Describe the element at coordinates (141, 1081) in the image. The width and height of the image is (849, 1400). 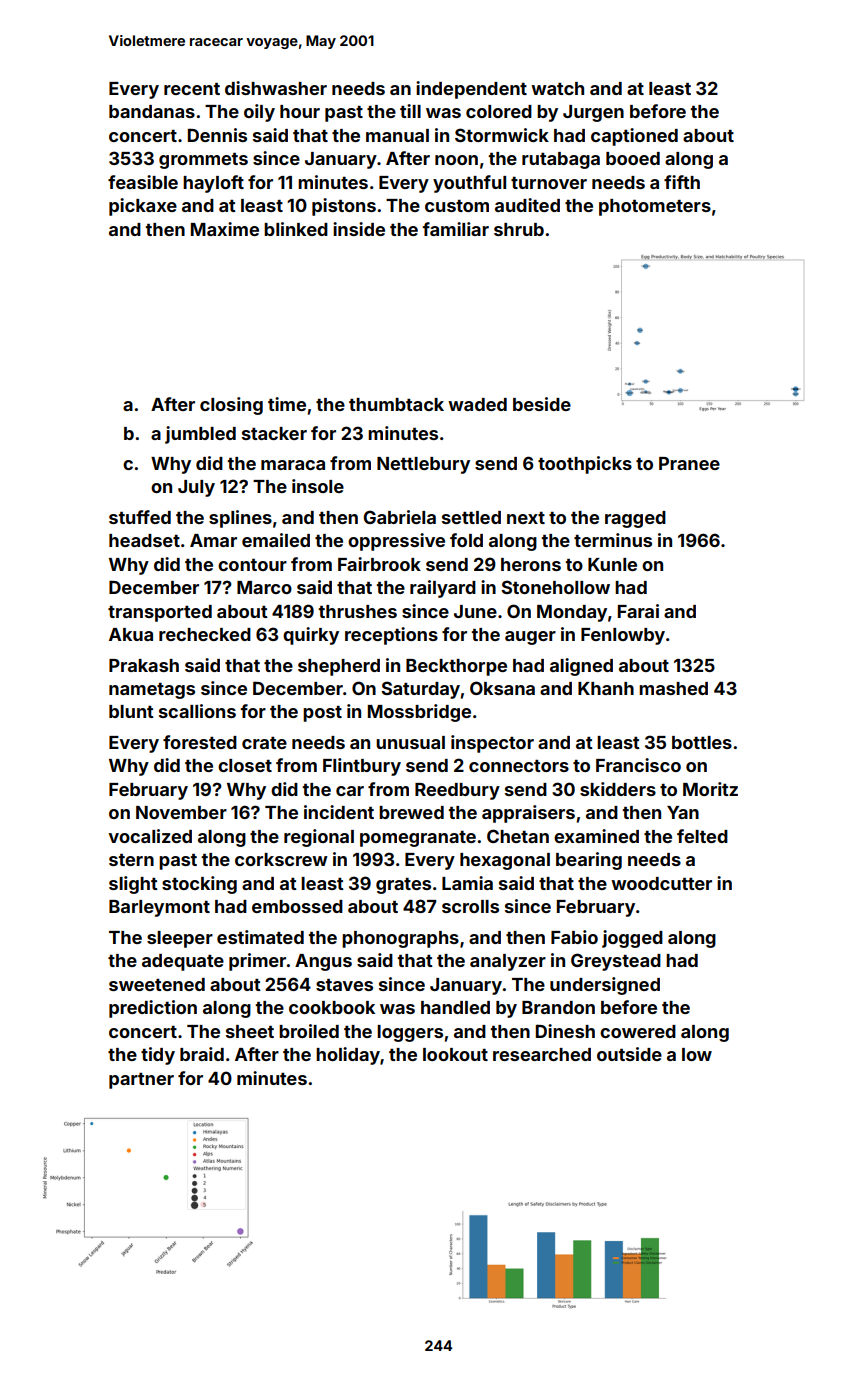
I see `partner` at that location.
